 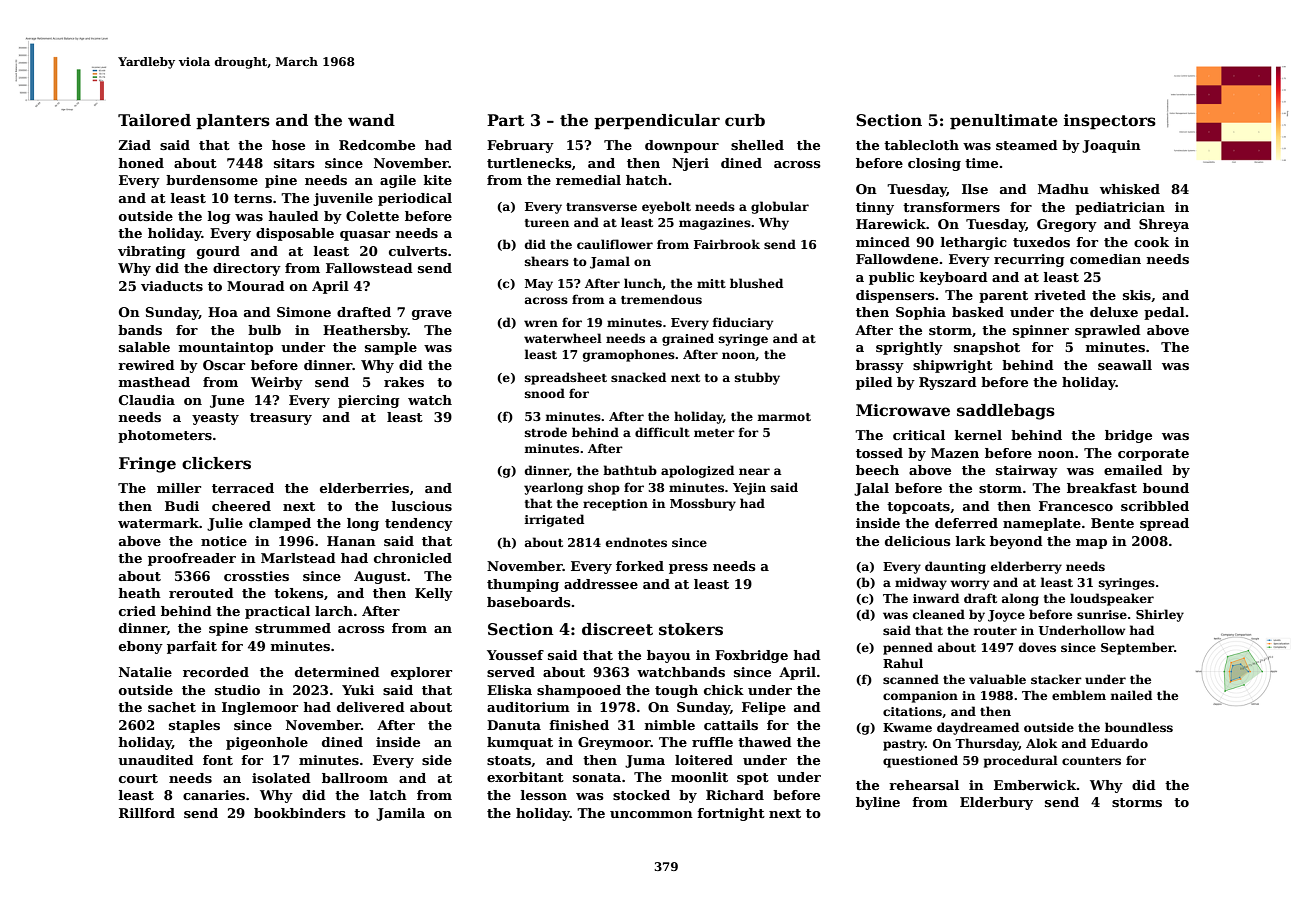 I want to click on Ryszard, so click(x=948, y=383).
